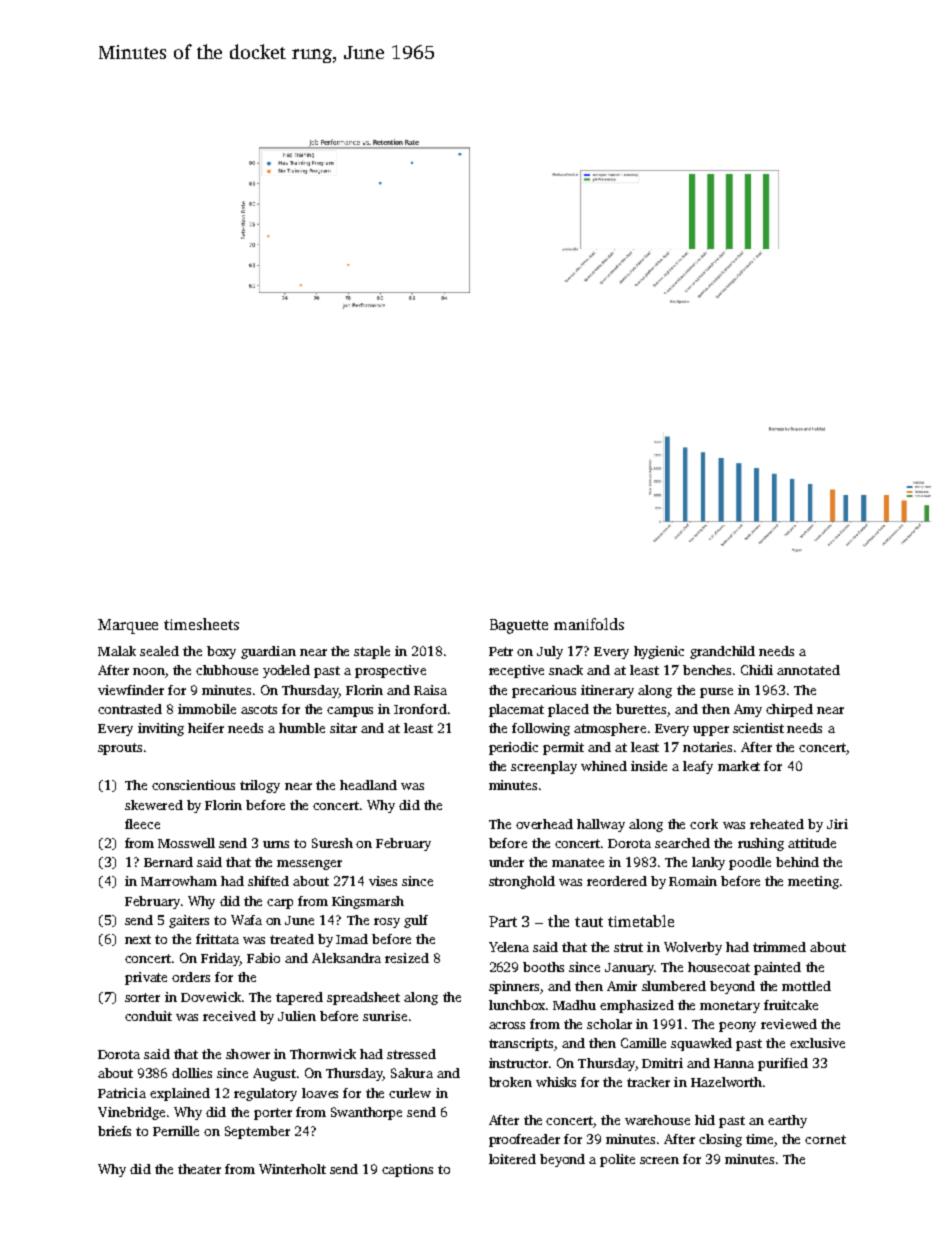 Image resolution: width=952 pixels, height=1233 pixels. What do you see at coordinates (517, 1005) in the screenshot?
I see `lunchbox` at bounding box center [517, 1005].
